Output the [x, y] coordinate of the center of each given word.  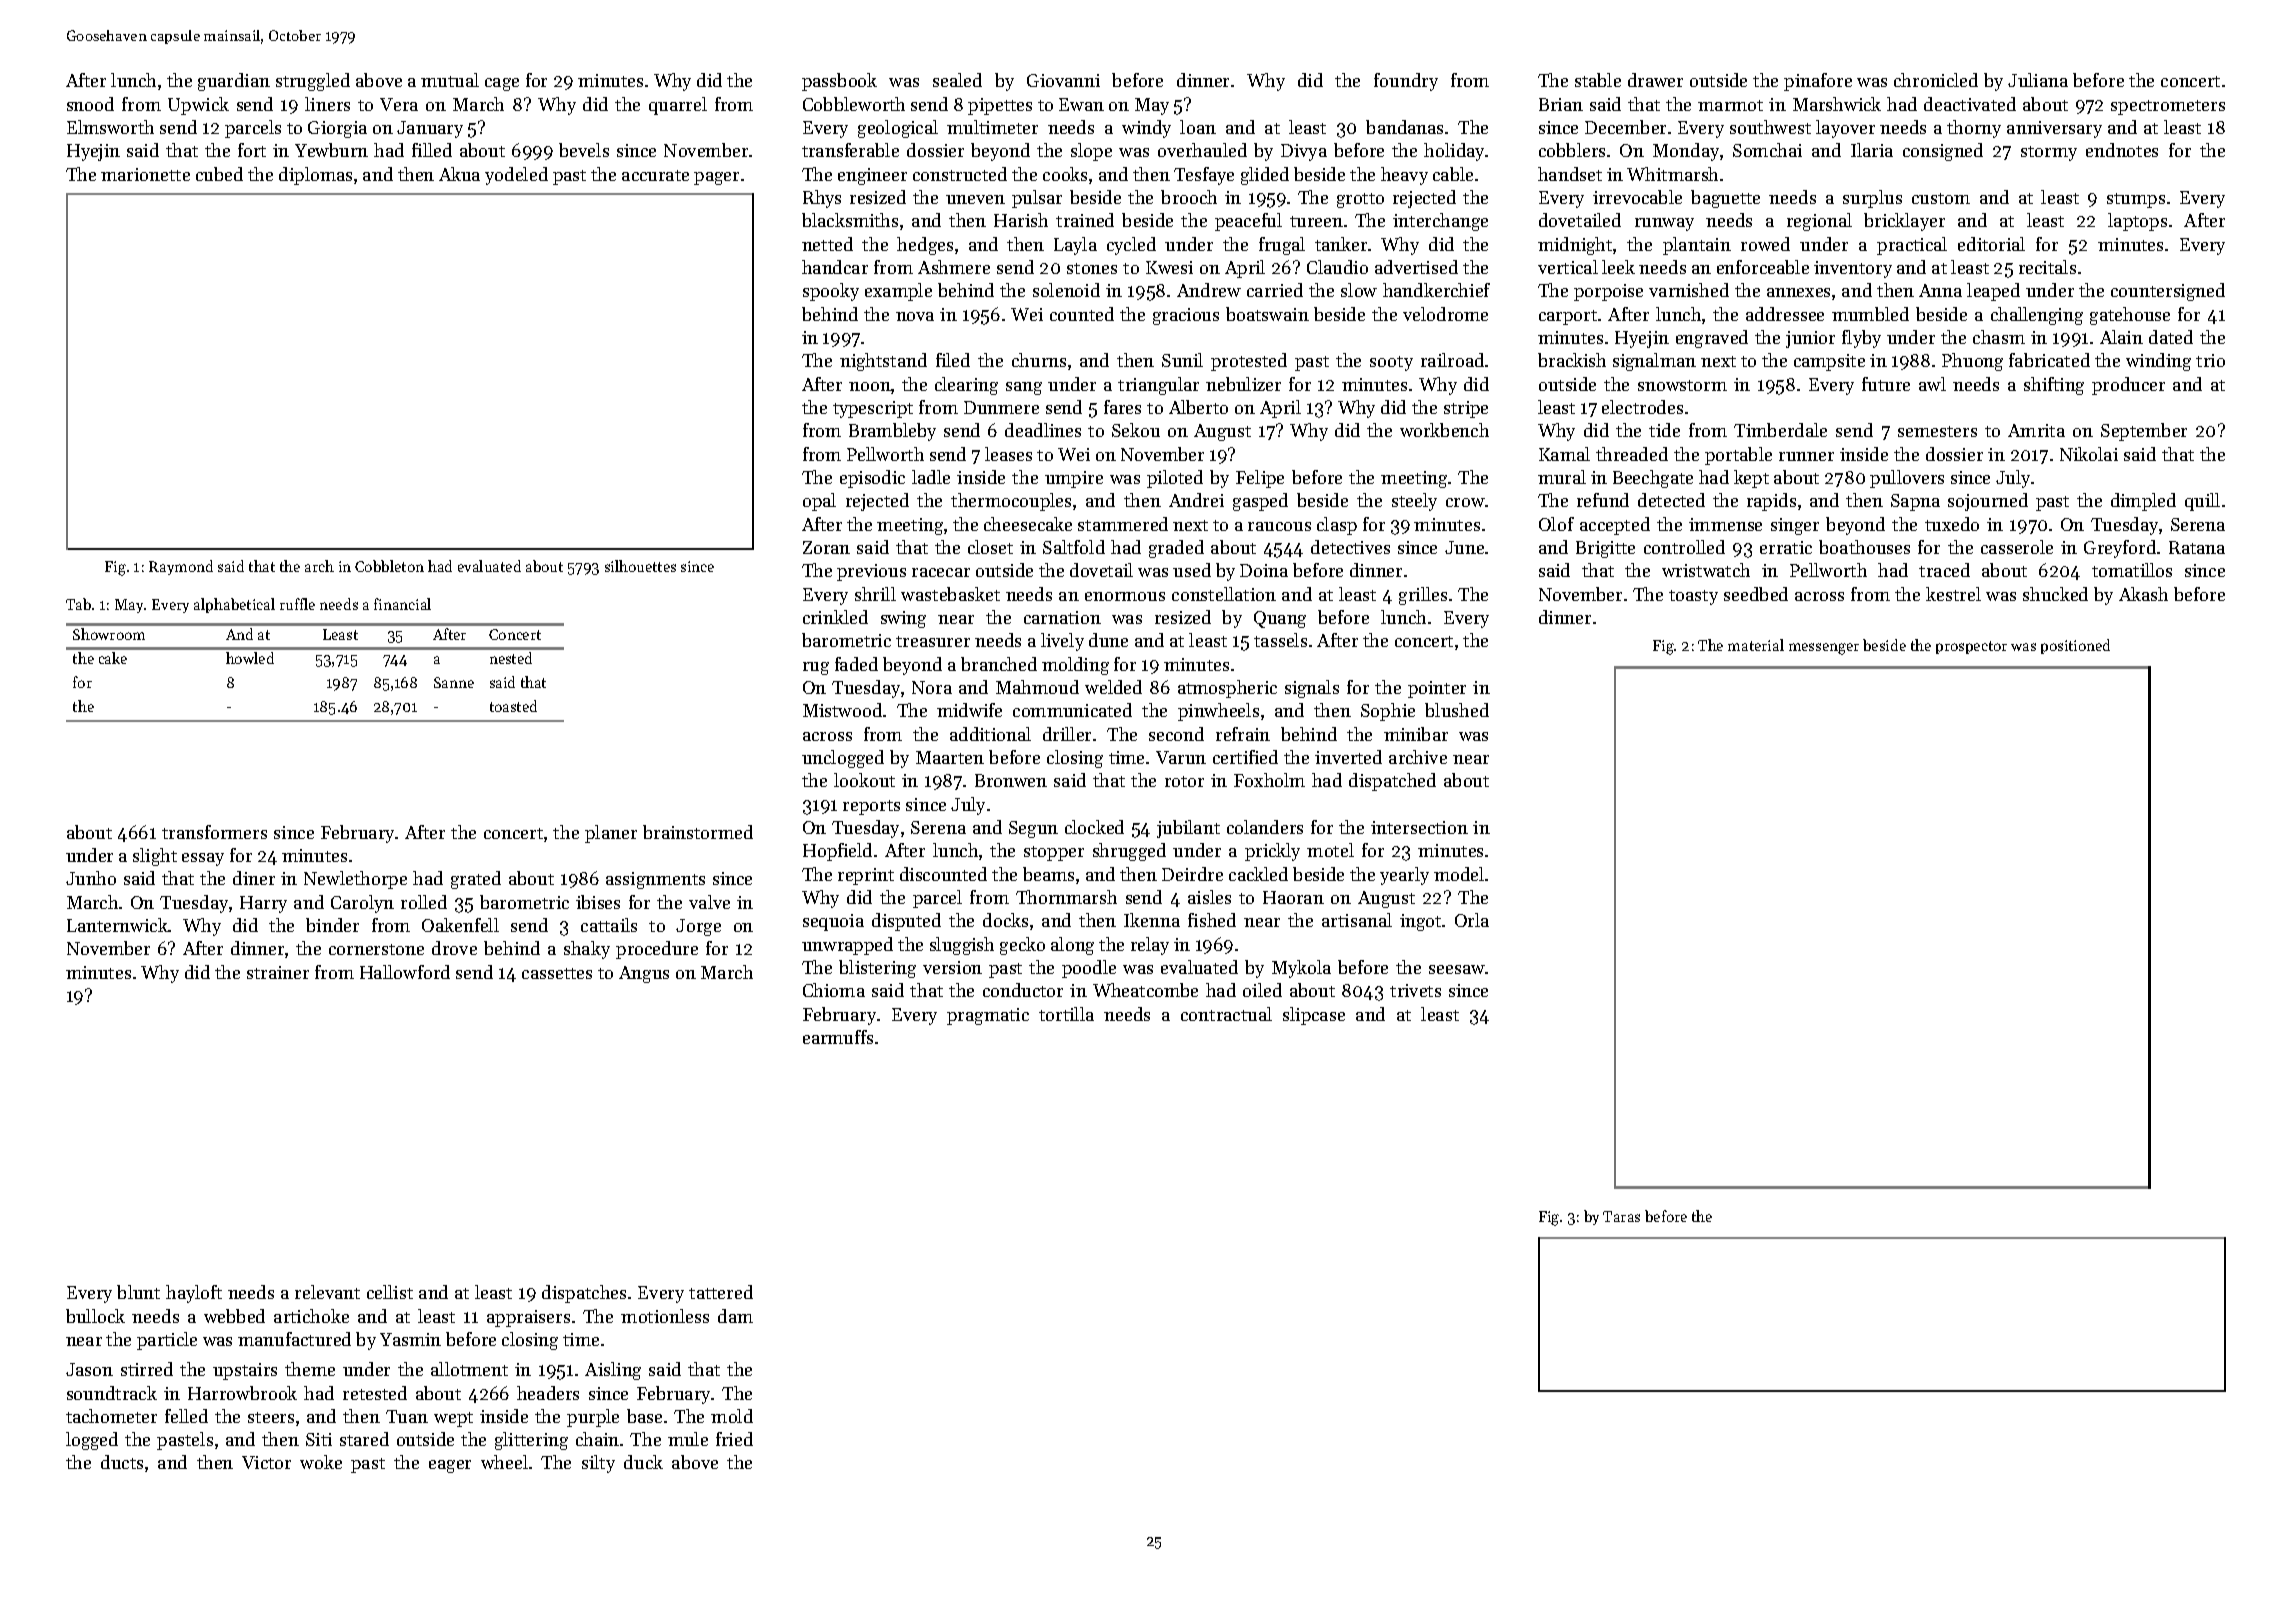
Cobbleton [389, 566]
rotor [1184, 781]
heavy [1404, 176]
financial [402, 604]
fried [734, 1439]
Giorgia [337, 129]
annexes [1798, 292]
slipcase [1314, 1016]
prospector [1971, 647]
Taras [1621, 1216]
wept [453, 1419]
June [1464, 547]
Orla [1472, 920]
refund [1603, 500]
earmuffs [838, 1037]
